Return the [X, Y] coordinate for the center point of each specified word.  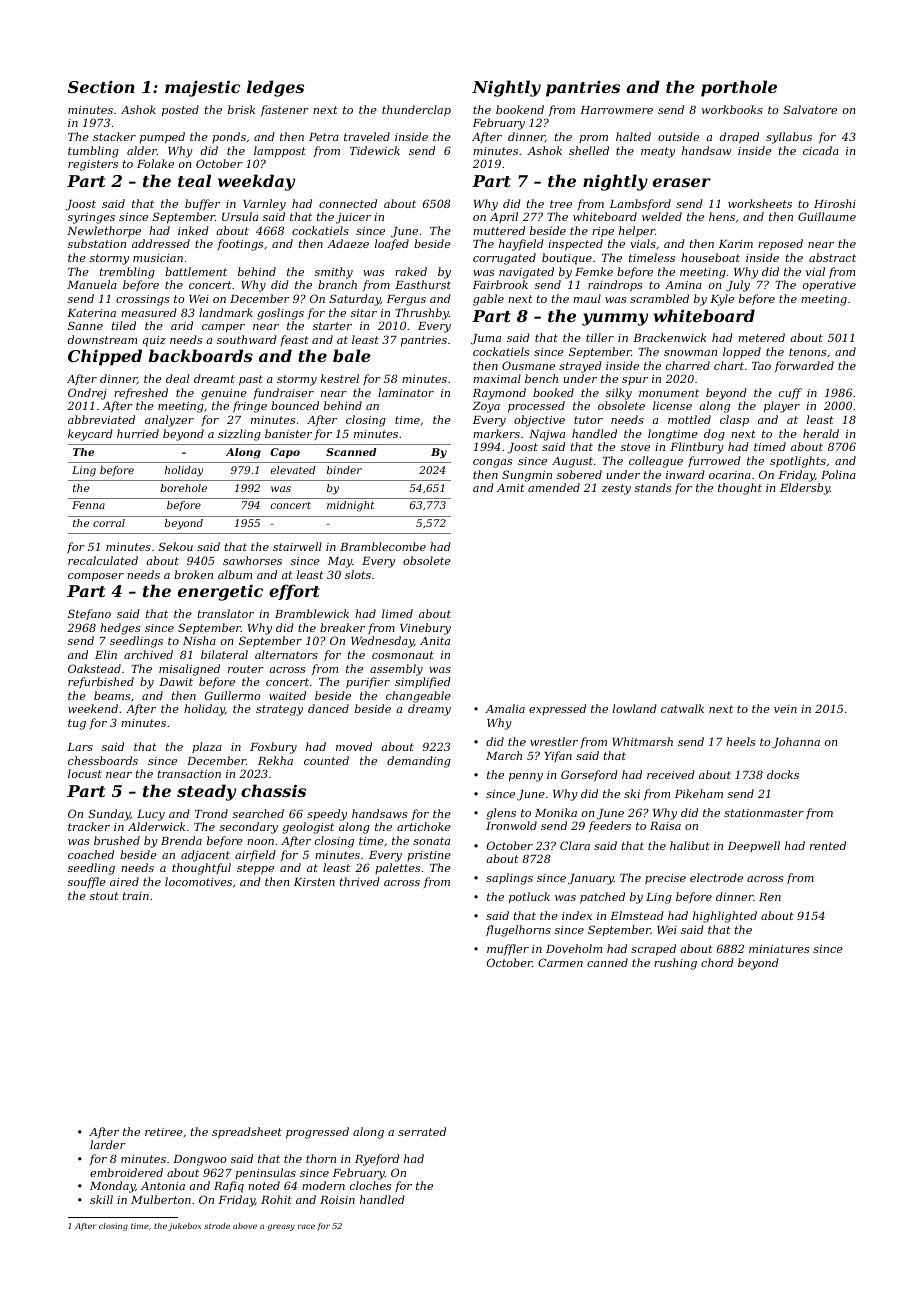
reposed [780, 245]
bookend [520, 109]
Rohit [276, 1199]
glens [501, 814]
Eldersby [805, 489]
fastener [285, 110]
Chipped [105, 357]
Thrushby [422, 314]
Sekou [175, 546]
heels [740, 741]
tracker [89, 826]
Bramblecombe [383, 546]
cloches [370, 1185]
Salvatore [810, 109]
